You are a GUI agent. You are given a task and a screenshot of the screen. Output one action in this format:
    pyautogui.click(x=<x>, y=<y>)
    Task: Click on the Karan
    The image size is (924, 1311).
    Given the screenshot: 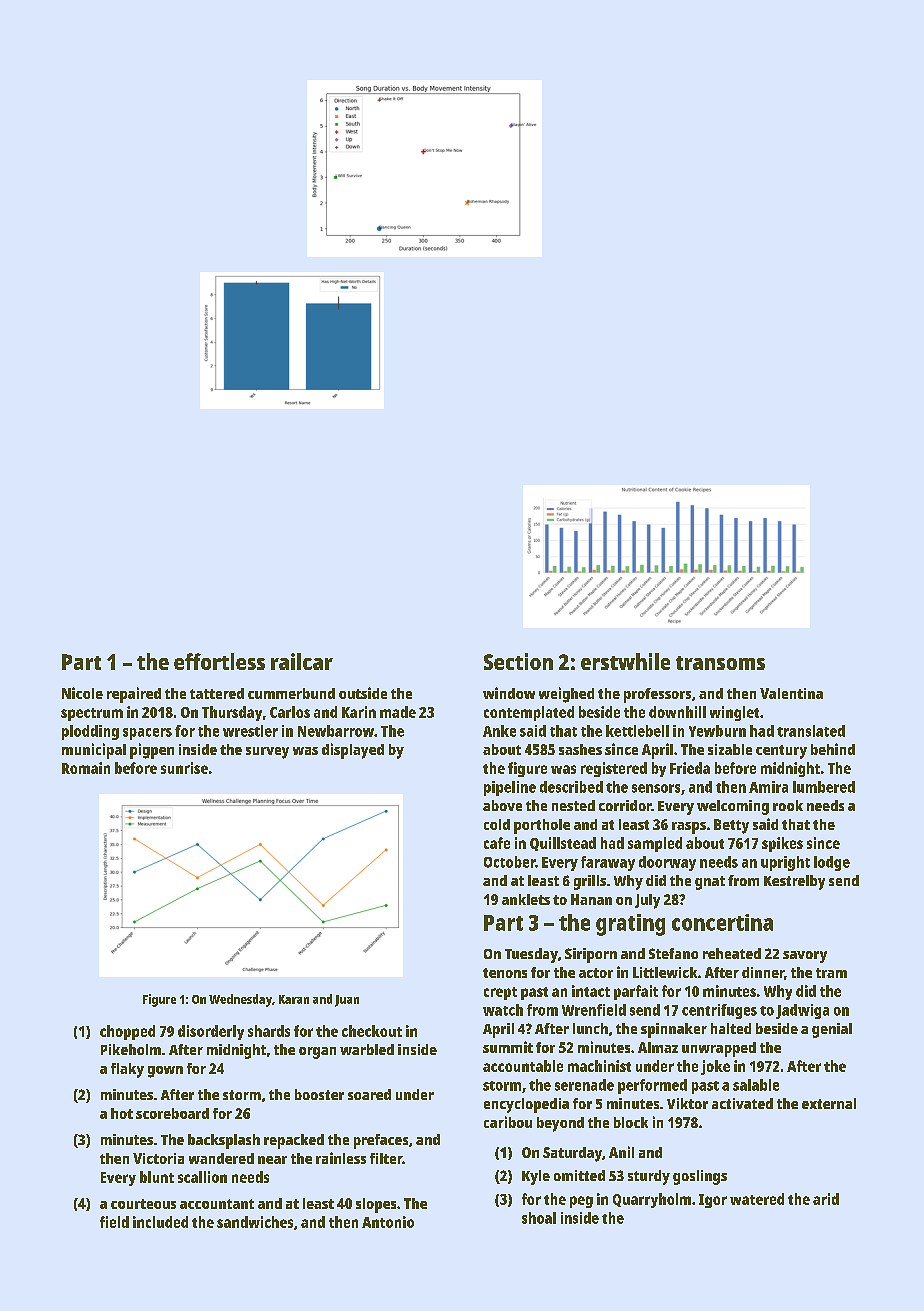 What is the action you would take?
    pyautogui.click(x=294, y=999)
